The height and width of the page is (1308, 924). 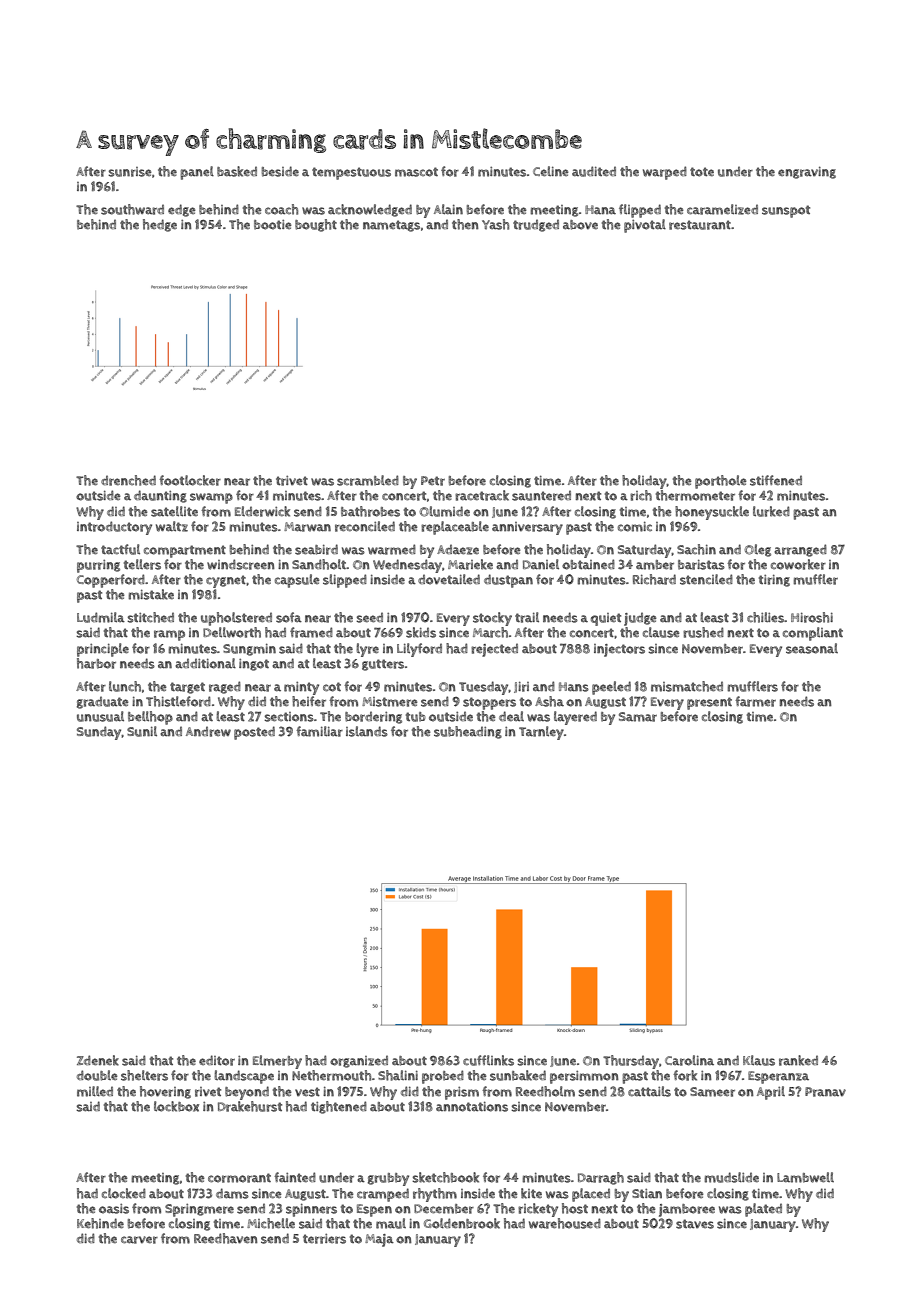 I want to click on southward, so click(x=132, y=209).
